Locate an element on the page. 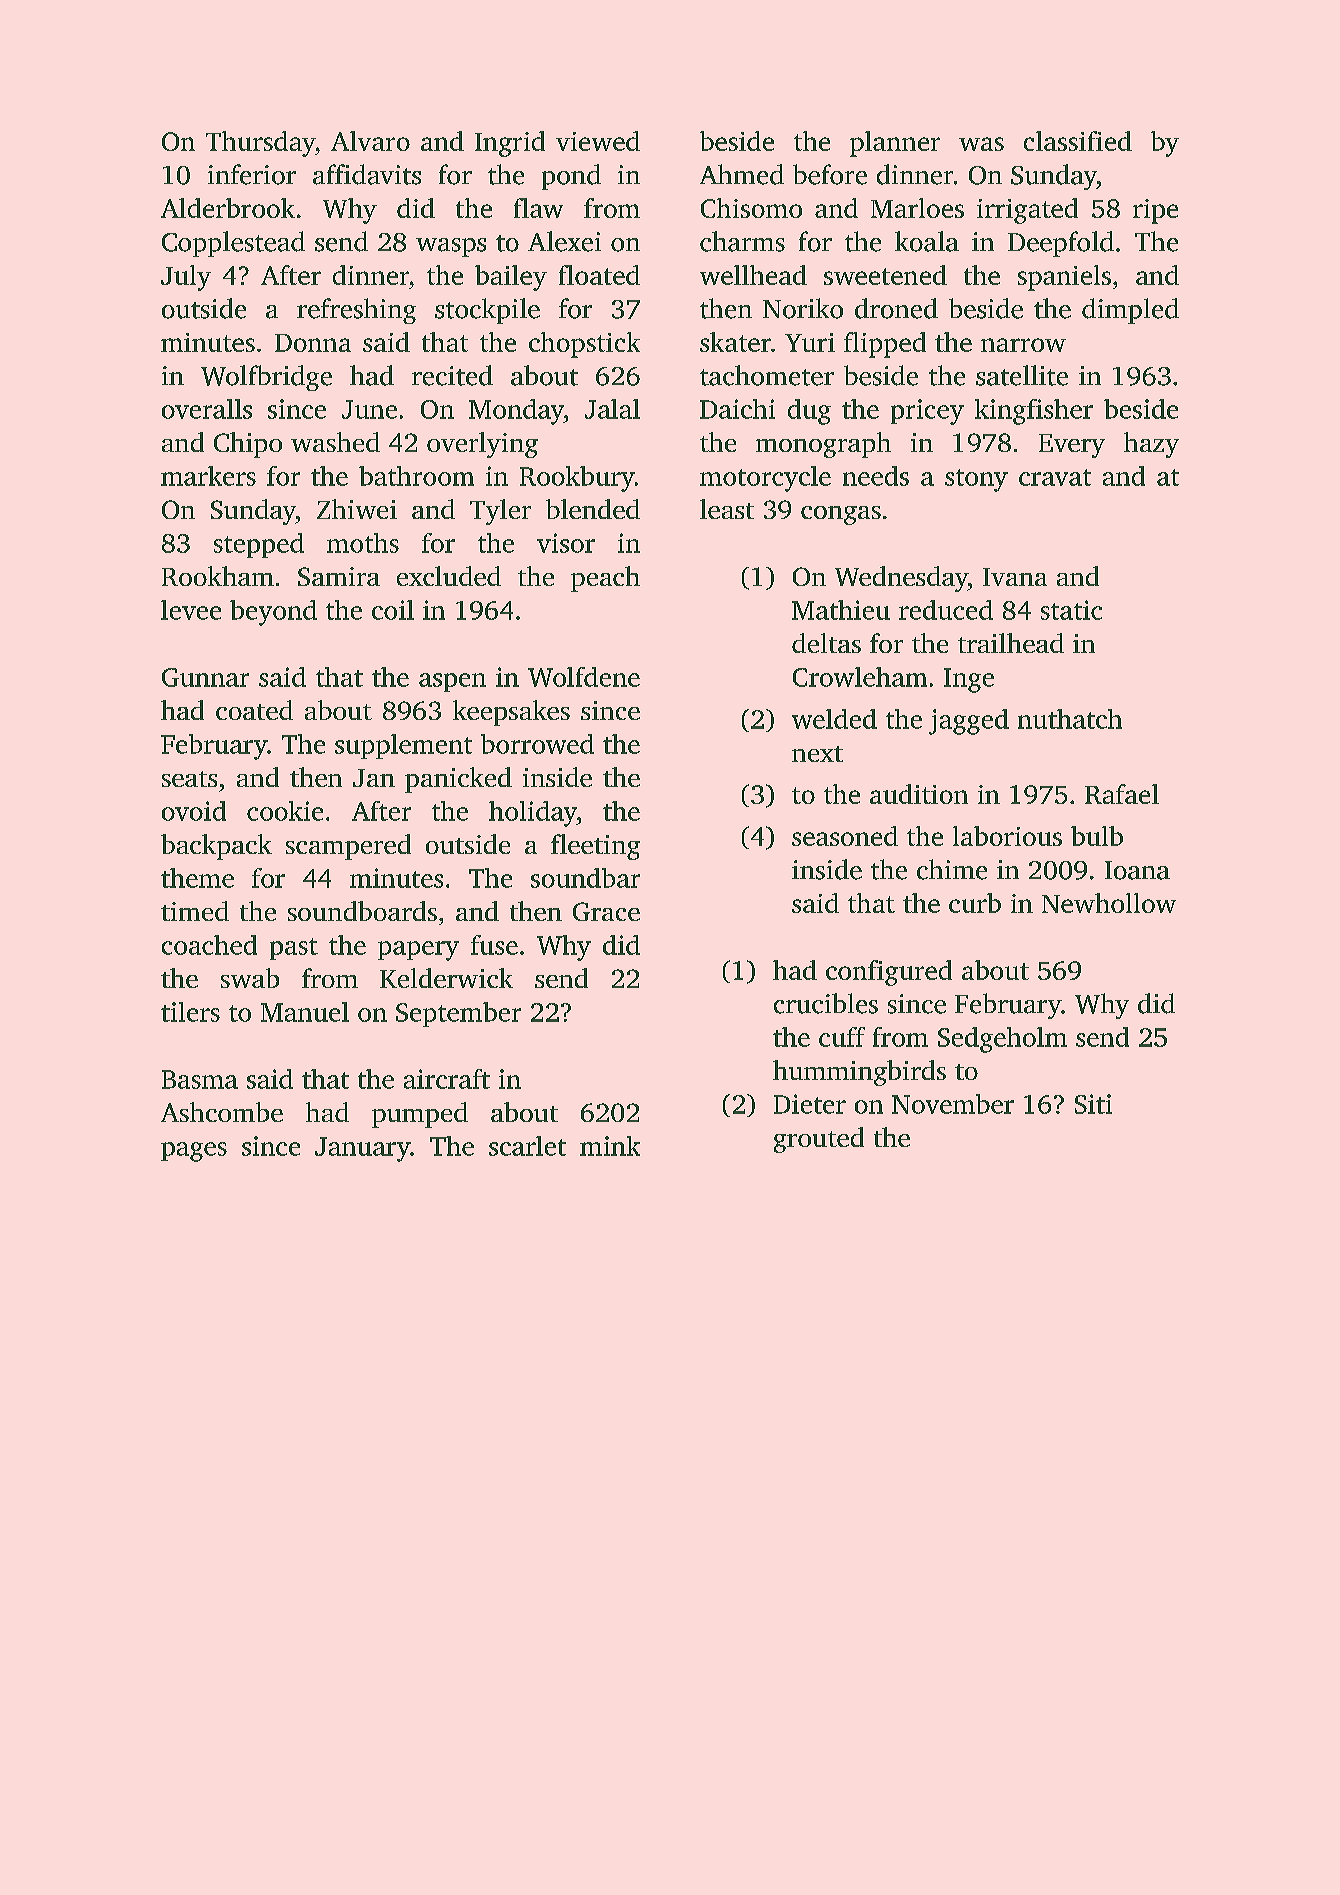 The image size is (1340, 1895). mink is located at coordinates (610, 1146).
